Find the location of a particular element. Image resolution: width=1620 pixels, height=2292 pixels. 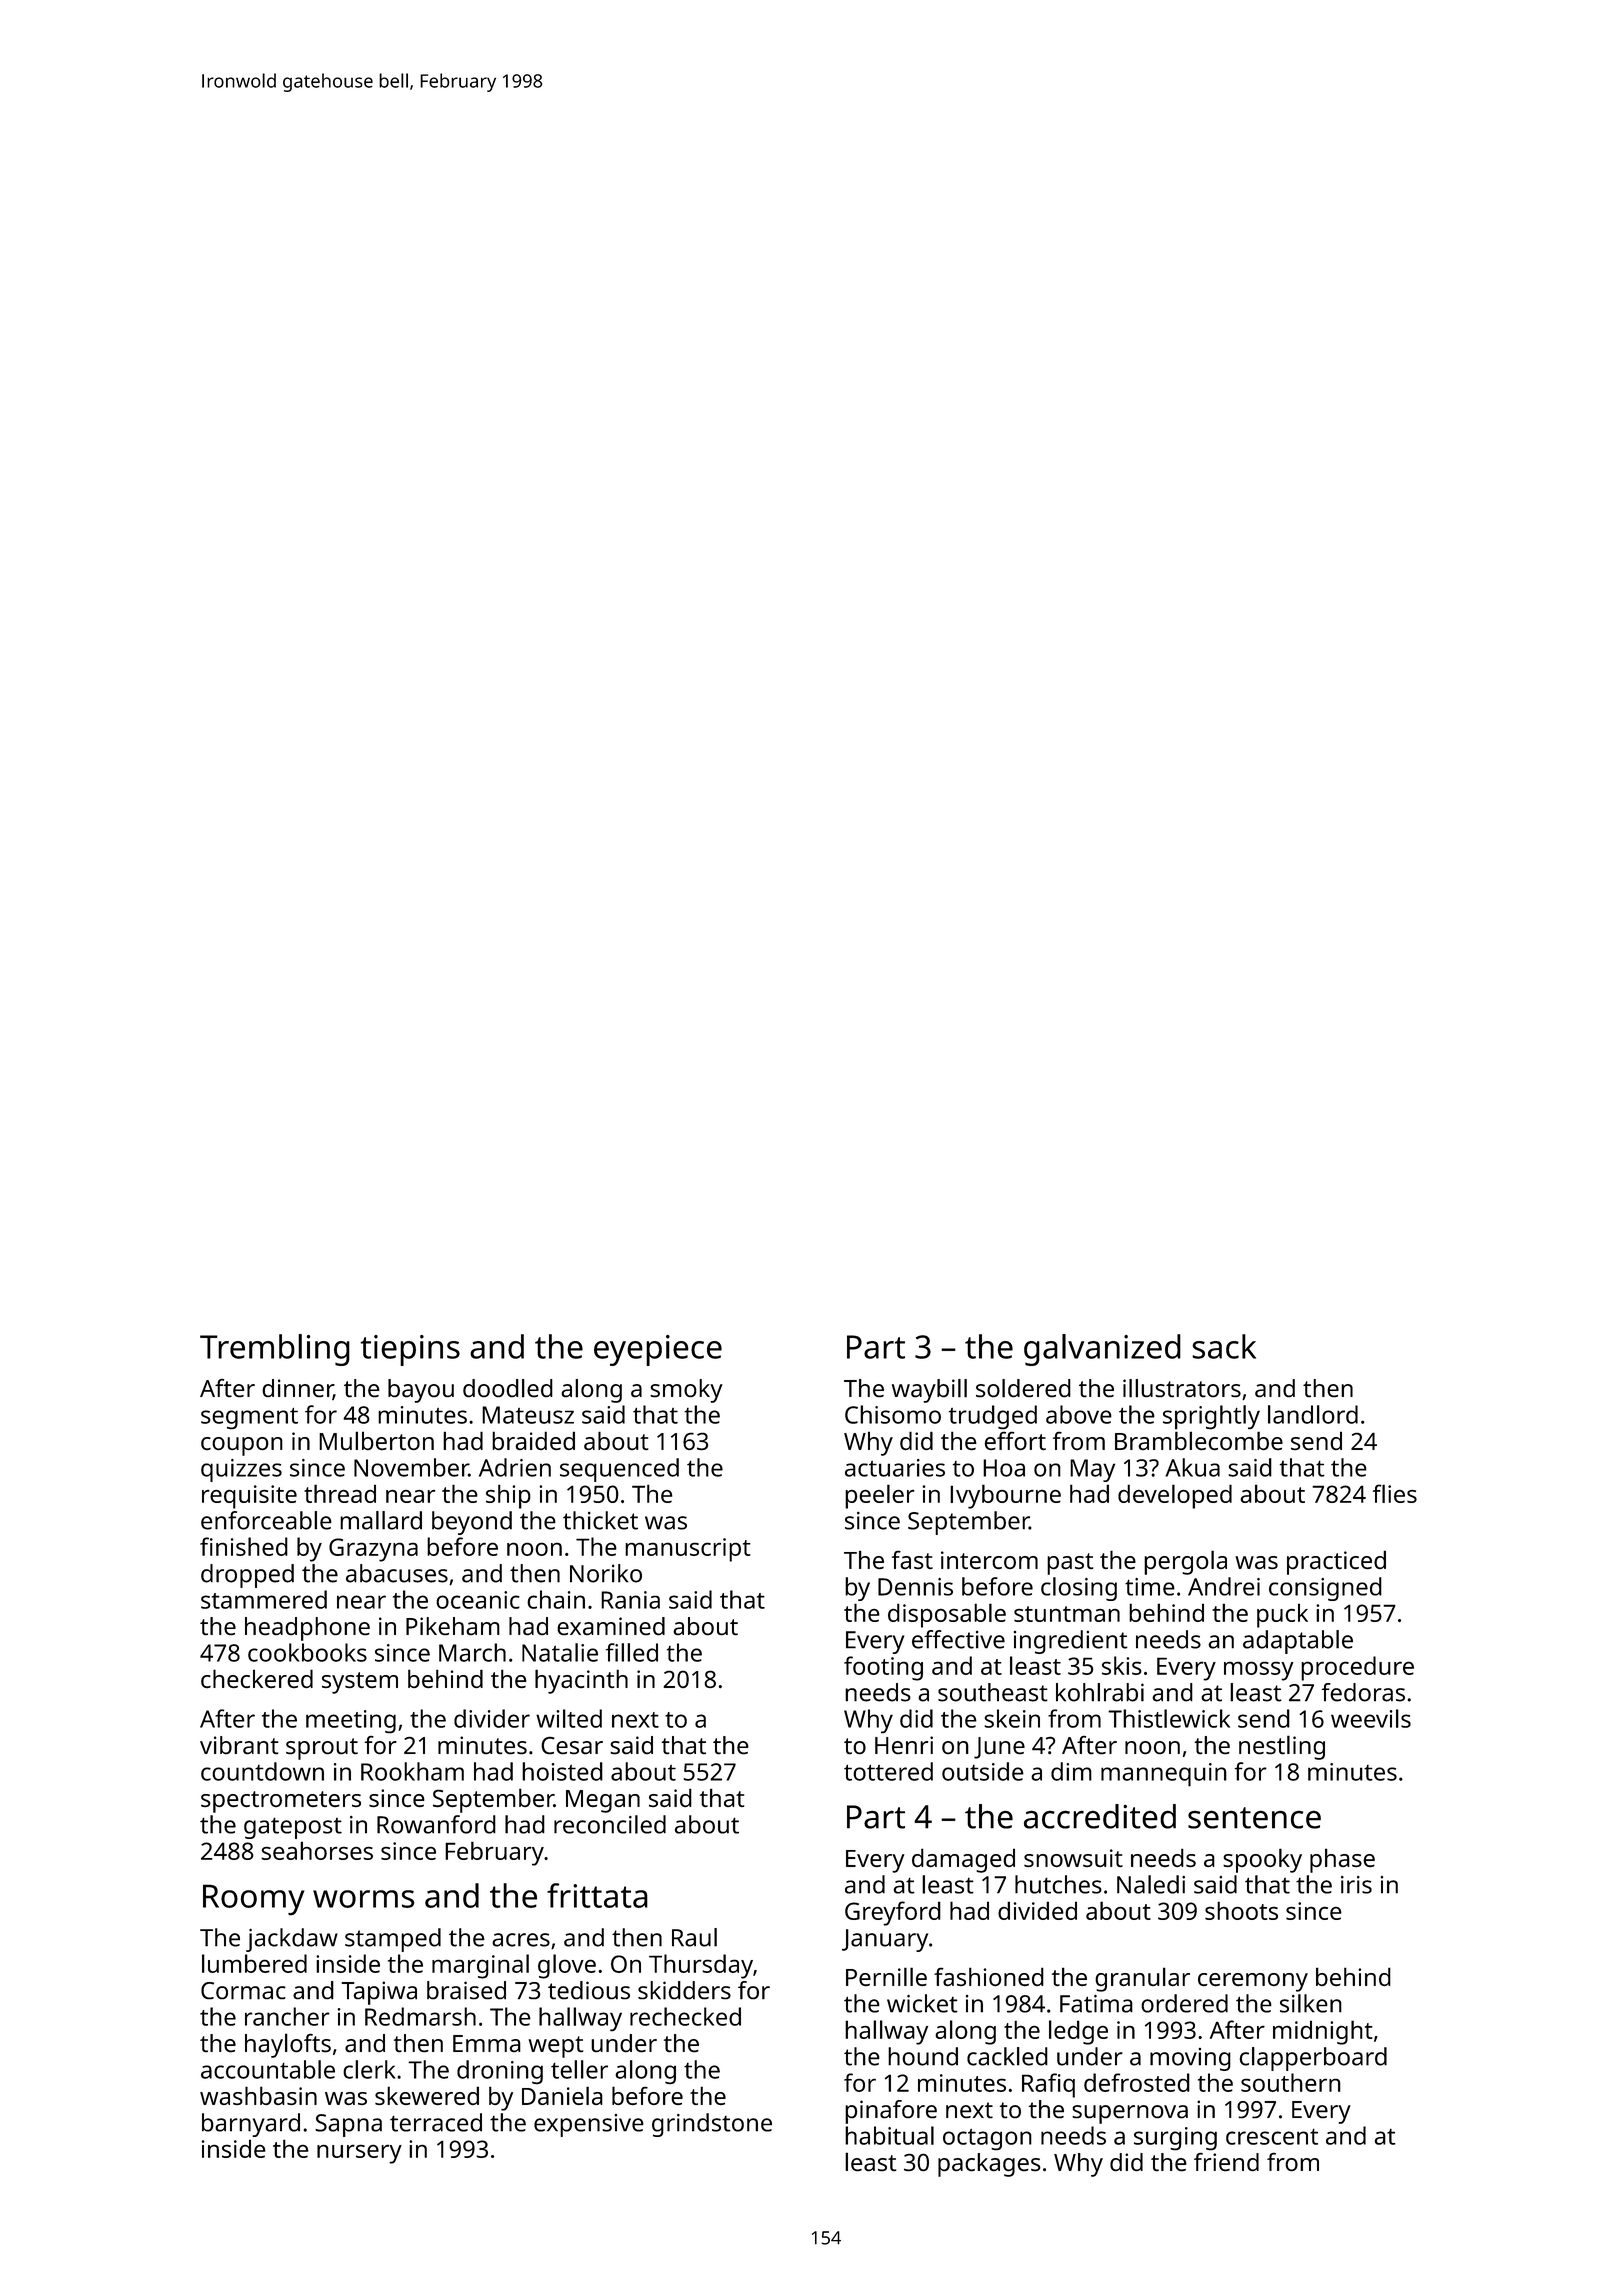

packages is located at coordinates (989, 2165).
